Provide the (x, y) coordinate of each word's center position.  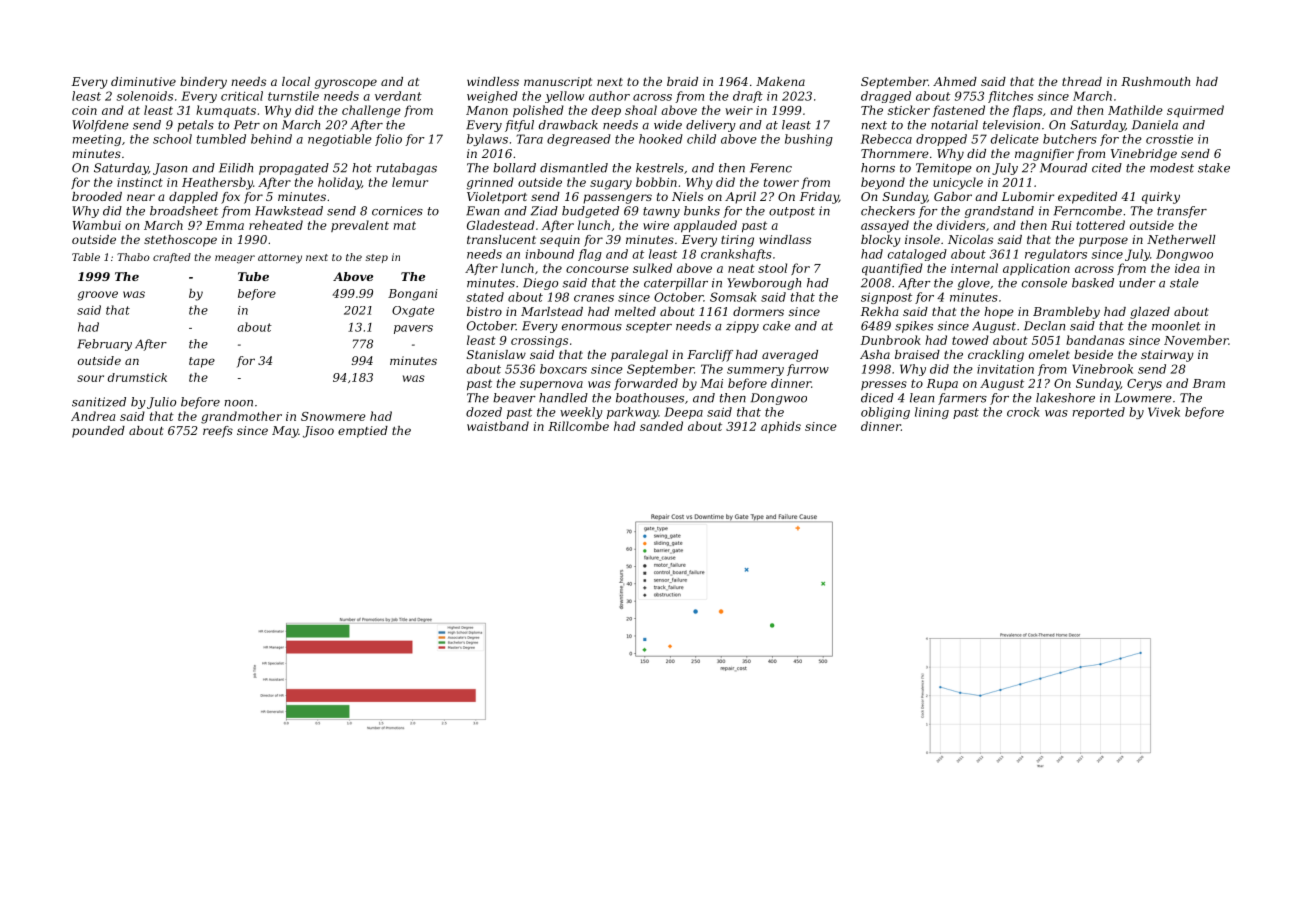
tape (202, 362)
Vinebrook (1102, 369)
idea (1187, 268)
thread (1082, 81)
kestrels (660, 168)
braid (682, 81)
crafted (172, 258)
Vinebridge (1144, 155)
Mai (711, 383)
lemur (410, 182)
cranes (594, 298)
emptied (363, 432)
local (296, 81)
